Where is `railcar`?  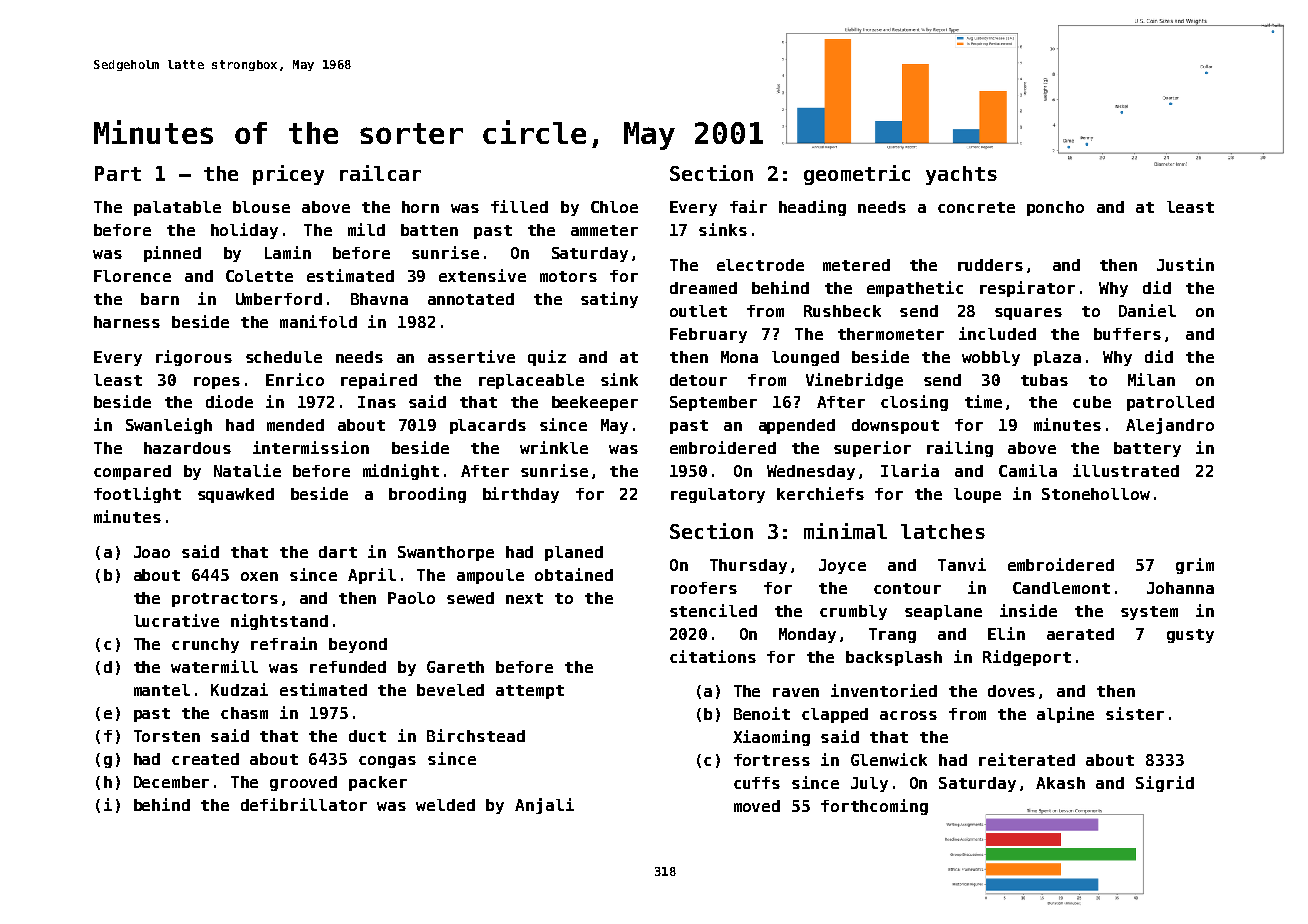 railcar is located at coordinates (380, 173).
